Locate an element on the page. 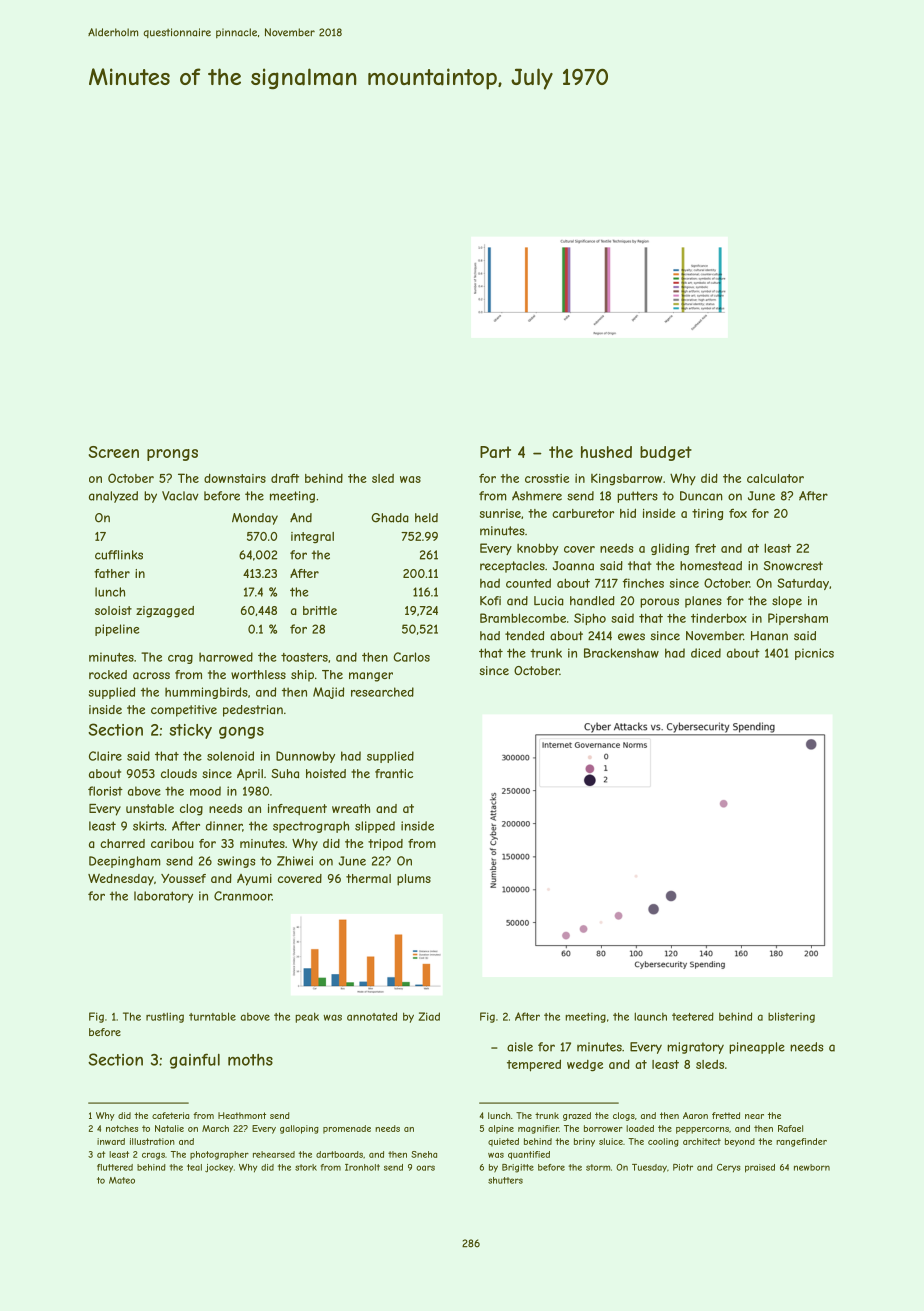 The width and height of the page is (924, 1311). rocked is located at coordinates (108, 674).
